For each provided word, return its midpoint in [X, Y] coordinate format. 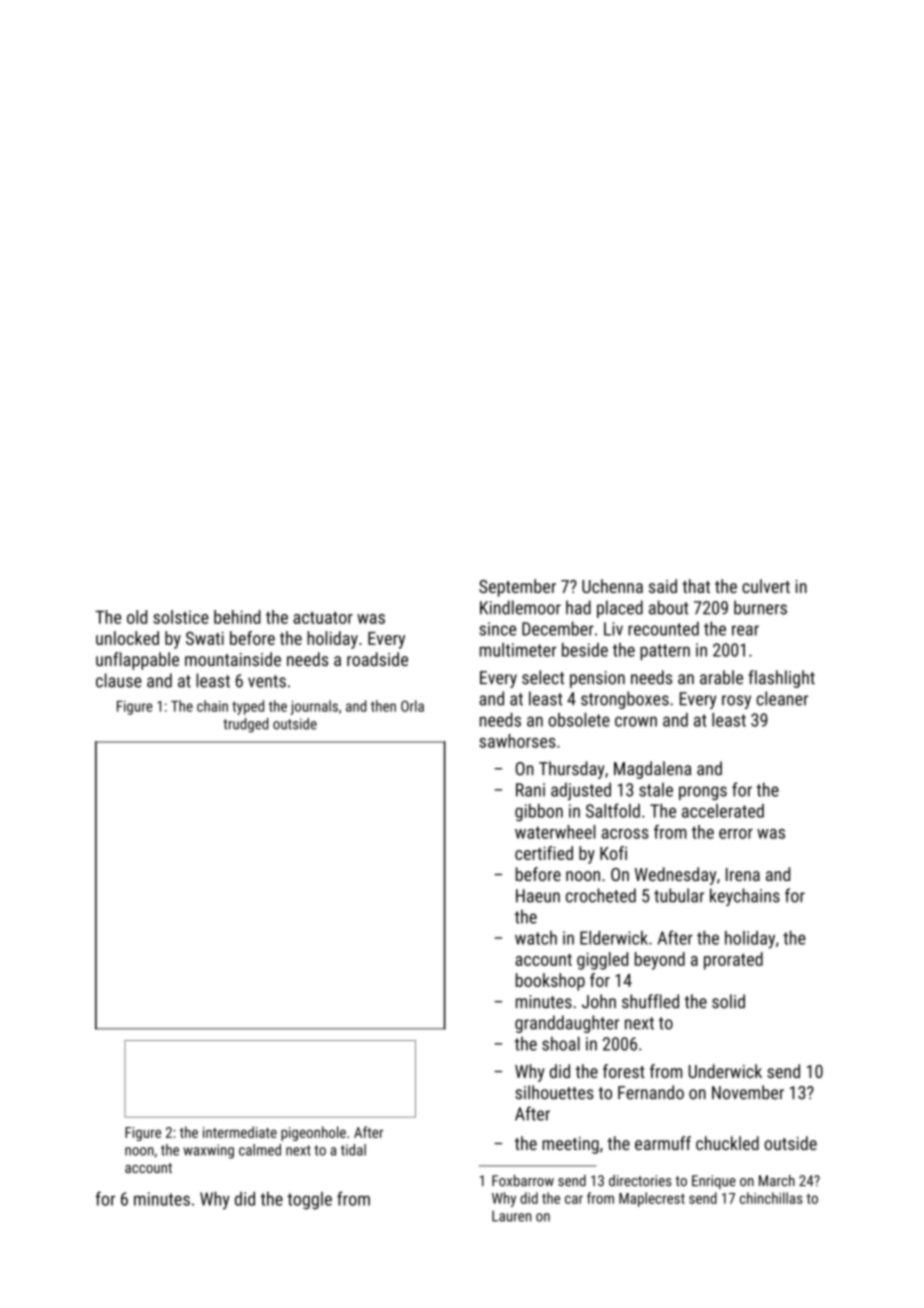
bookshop [550, 982]
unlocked [127, 638]
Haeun [538, 896]
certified [544, 853]
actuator [323, 618]
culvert [766, 586]
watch [536, 938]
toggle [309, 1201]
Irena [743, 874]
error [736, 834]
